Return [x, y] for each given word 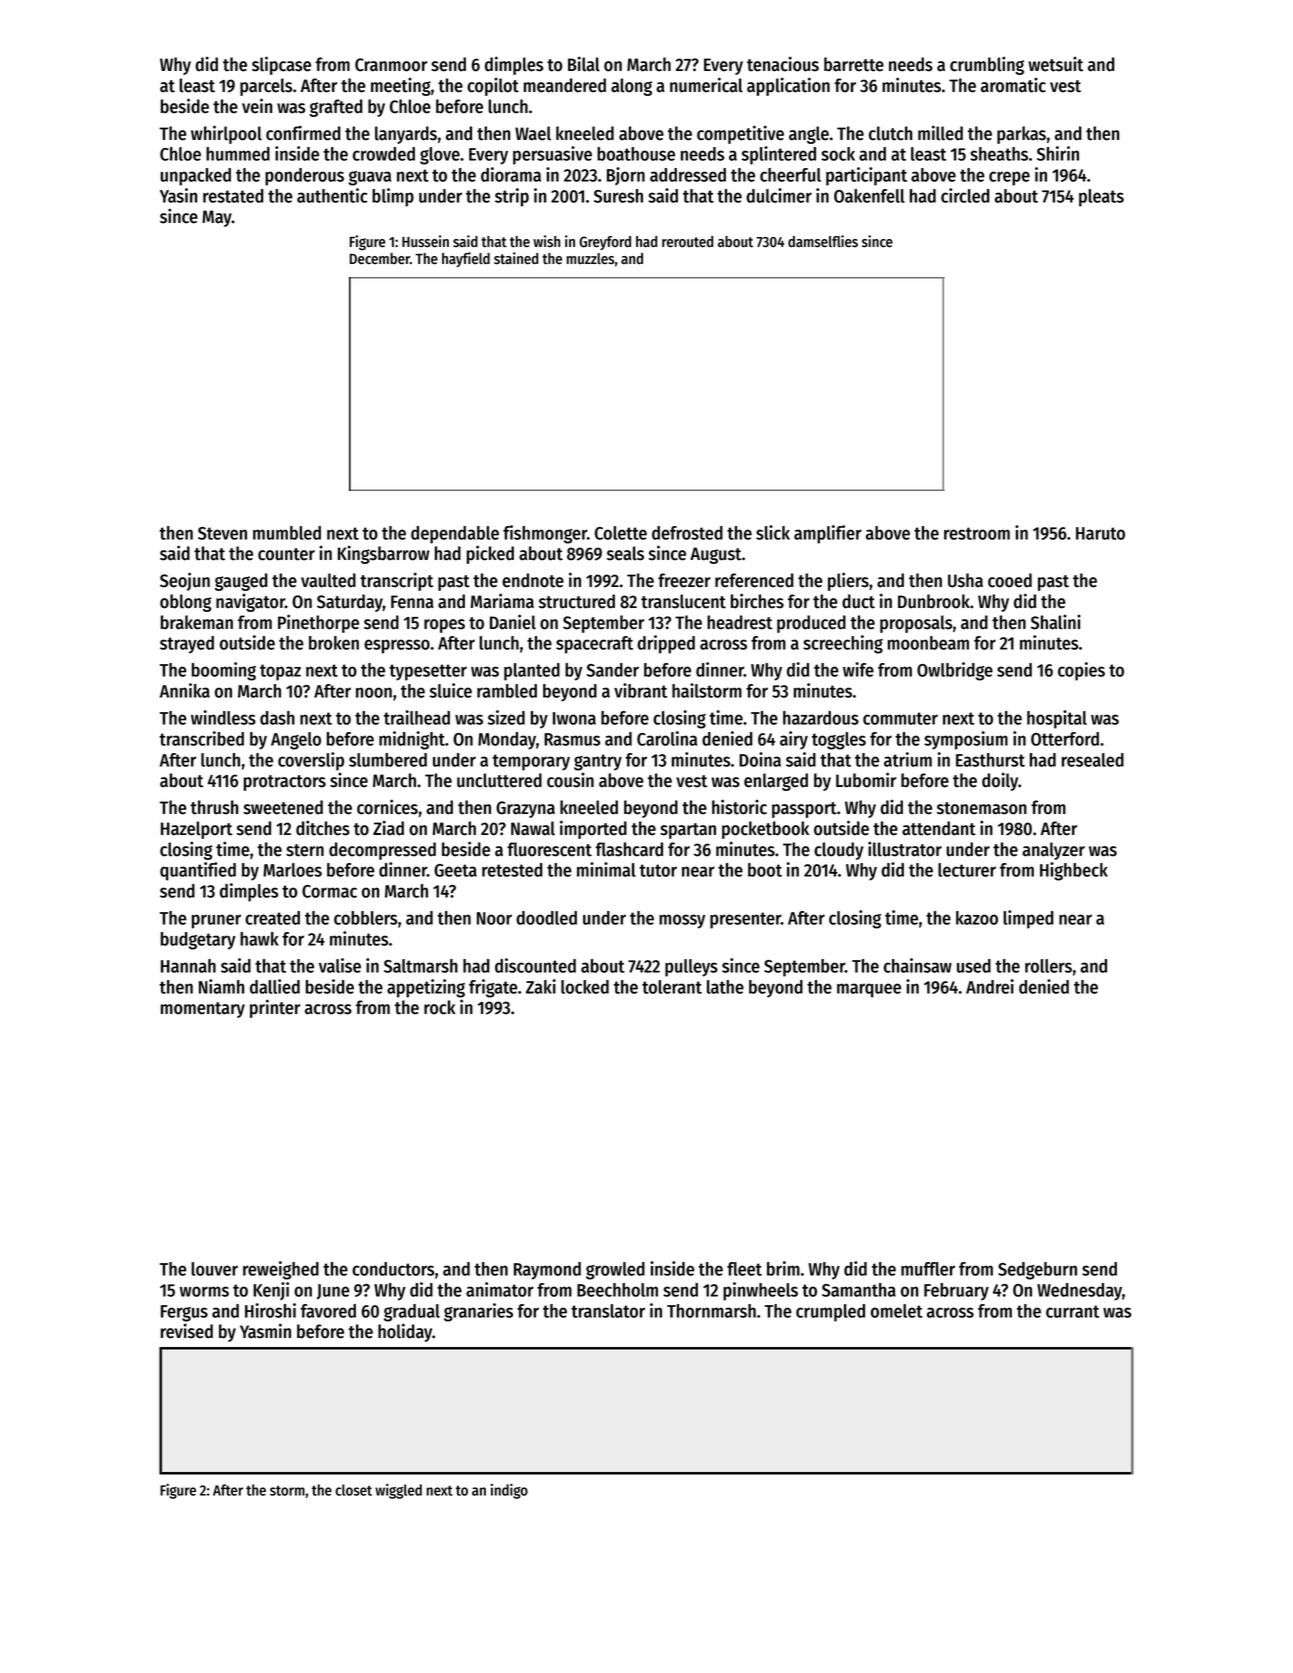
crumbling [987, 65]
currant [1072, 1311]
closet [353, 1490]
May [217, 218]
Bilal [584, 64]
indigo [509, 1491]
